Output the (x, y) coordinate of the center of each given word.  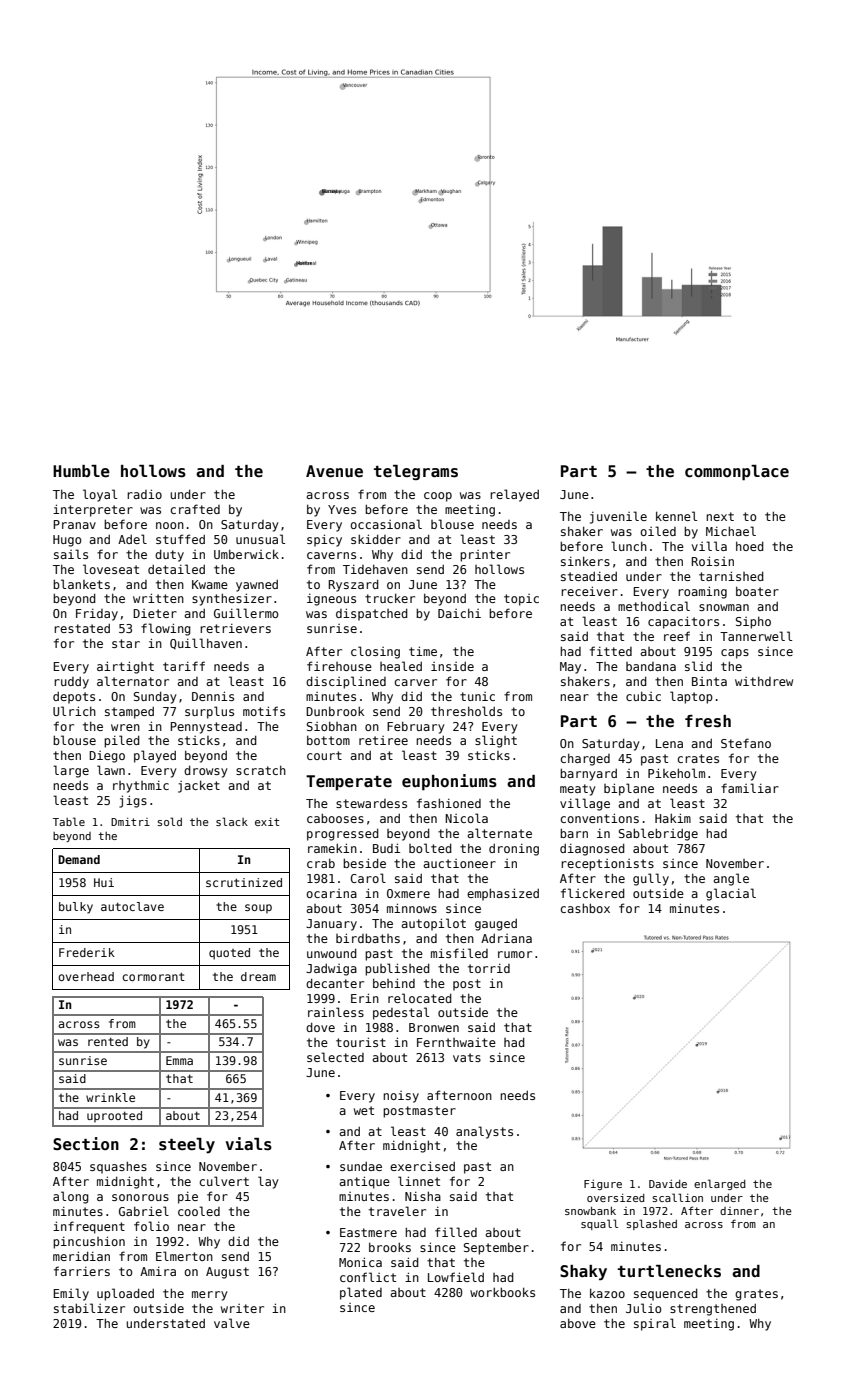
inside (452, 666)
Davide (668, 1184)
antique (364, 1182)
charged (585, 759)
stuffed (180, 539)
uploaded (125, 1294)
